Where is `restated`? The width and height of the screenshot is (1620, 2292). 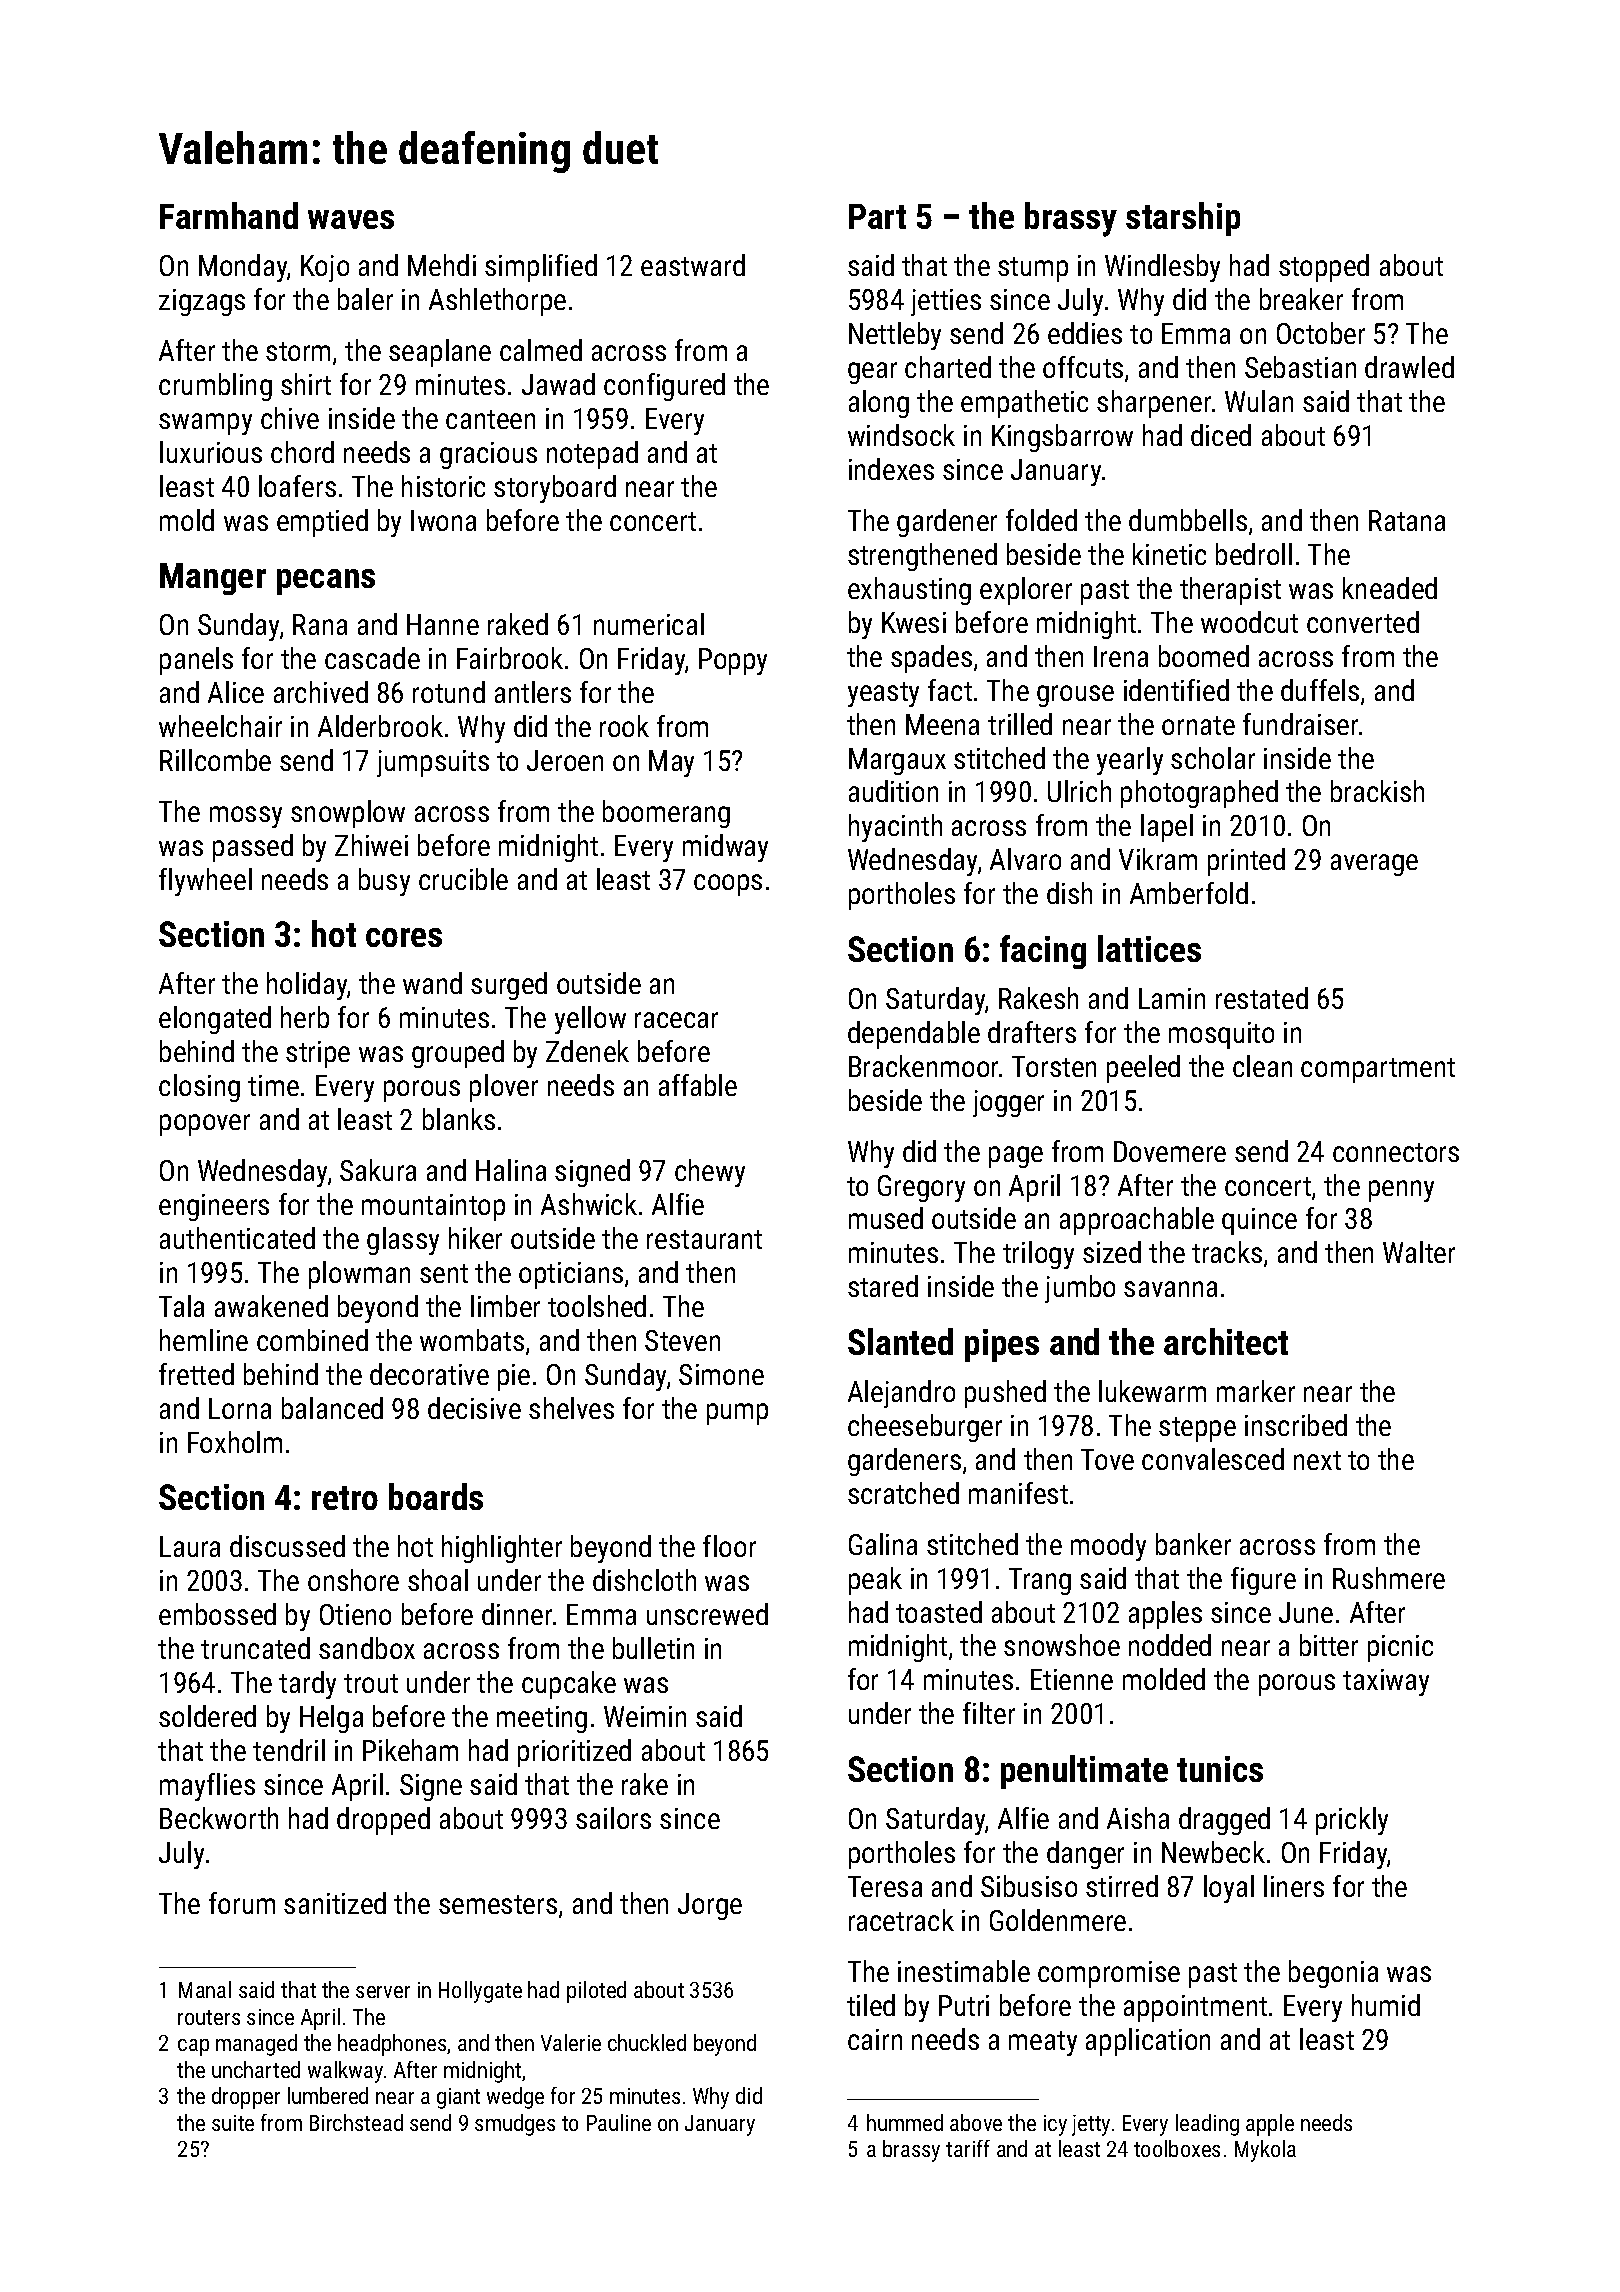 restated is located at coordinates (1262, 998).
